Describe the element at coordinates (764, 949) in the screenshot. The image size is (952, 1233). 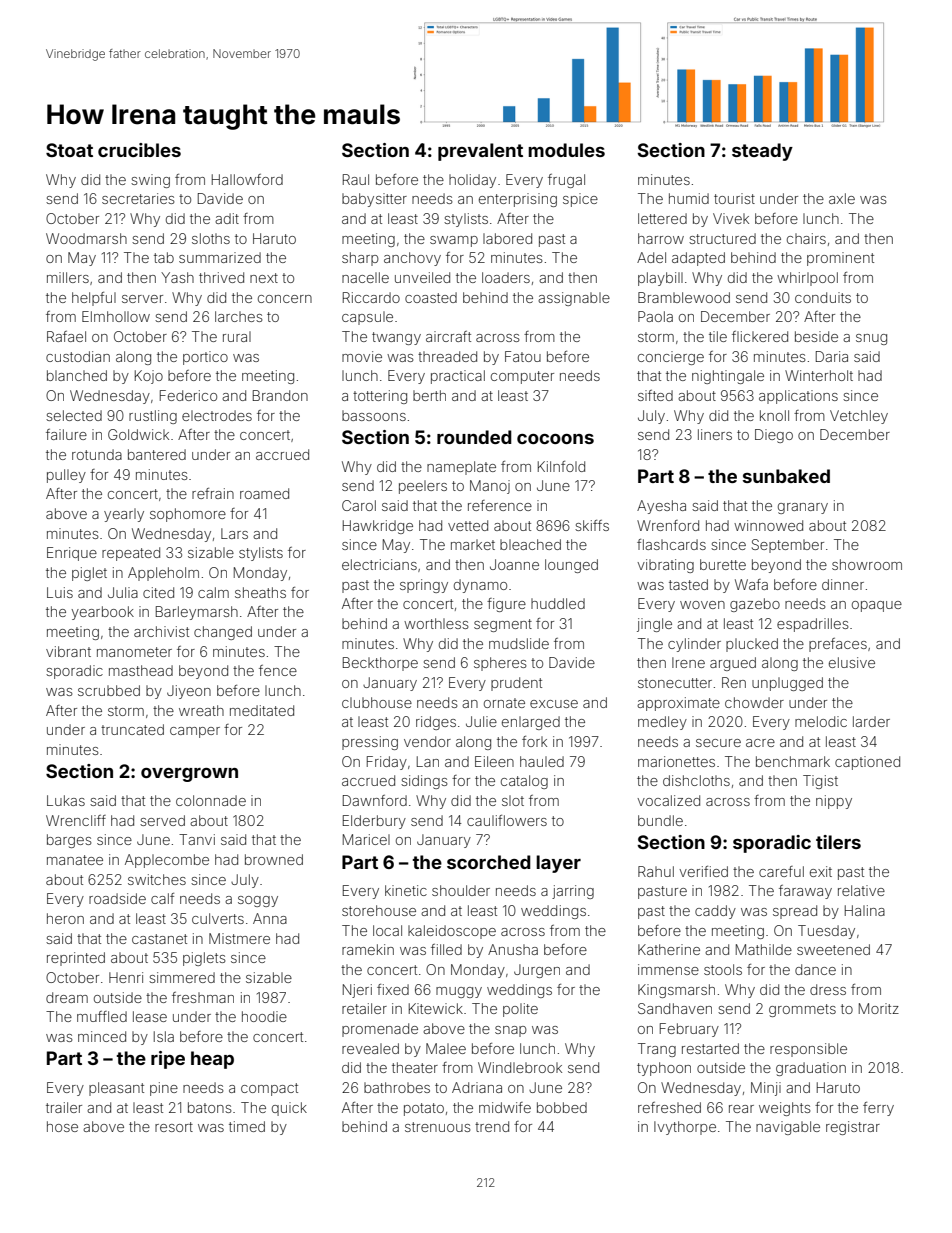
I see `Mathilde` at that location.
